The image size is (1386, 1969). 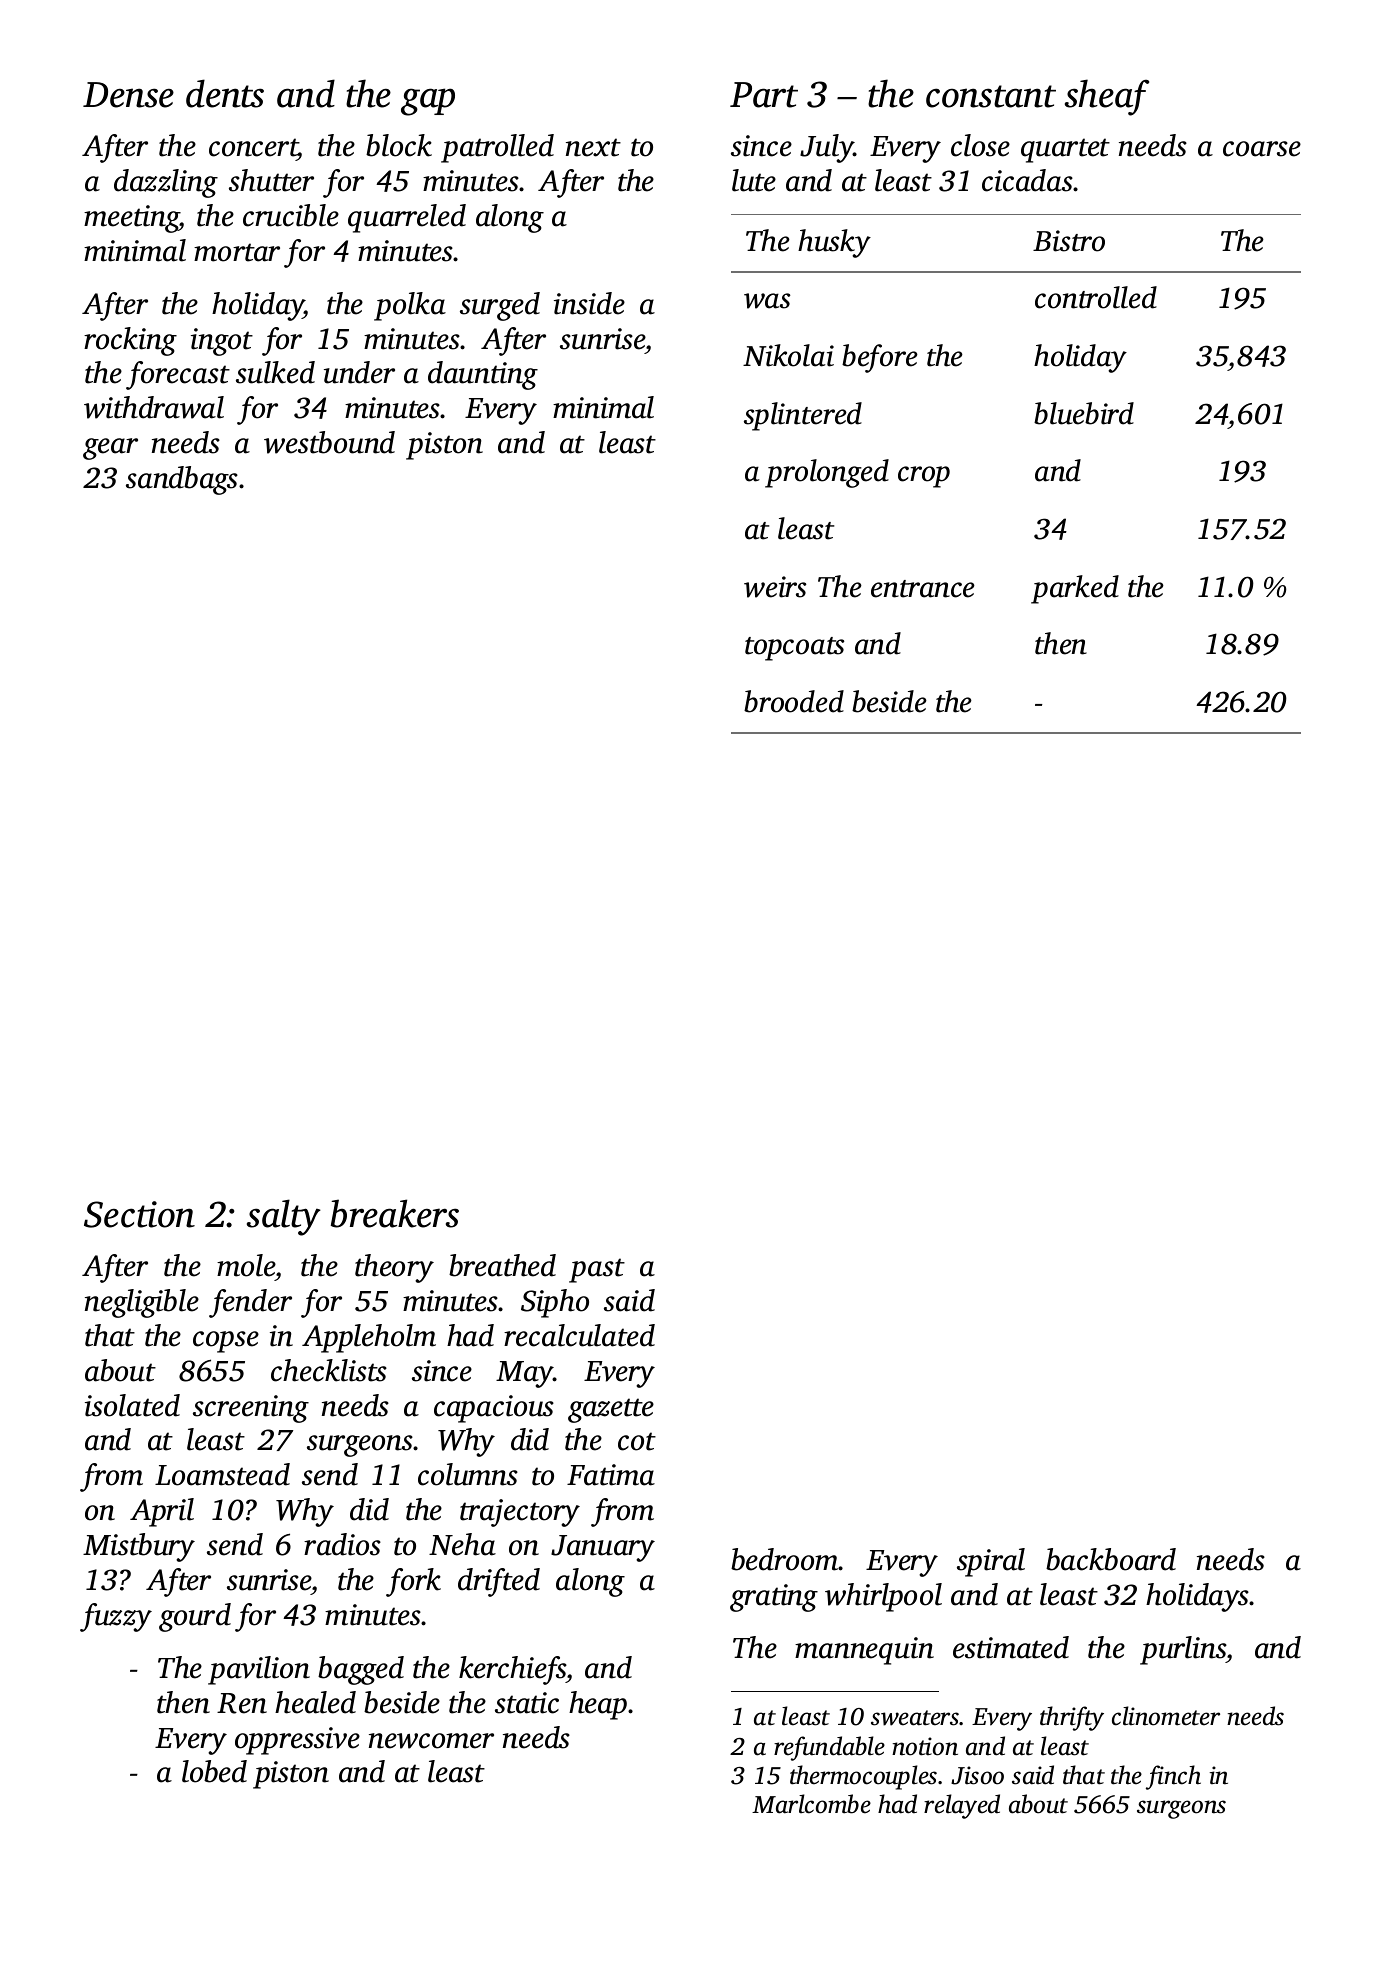 I want to click on westbound, so click(x=329, y=442).
